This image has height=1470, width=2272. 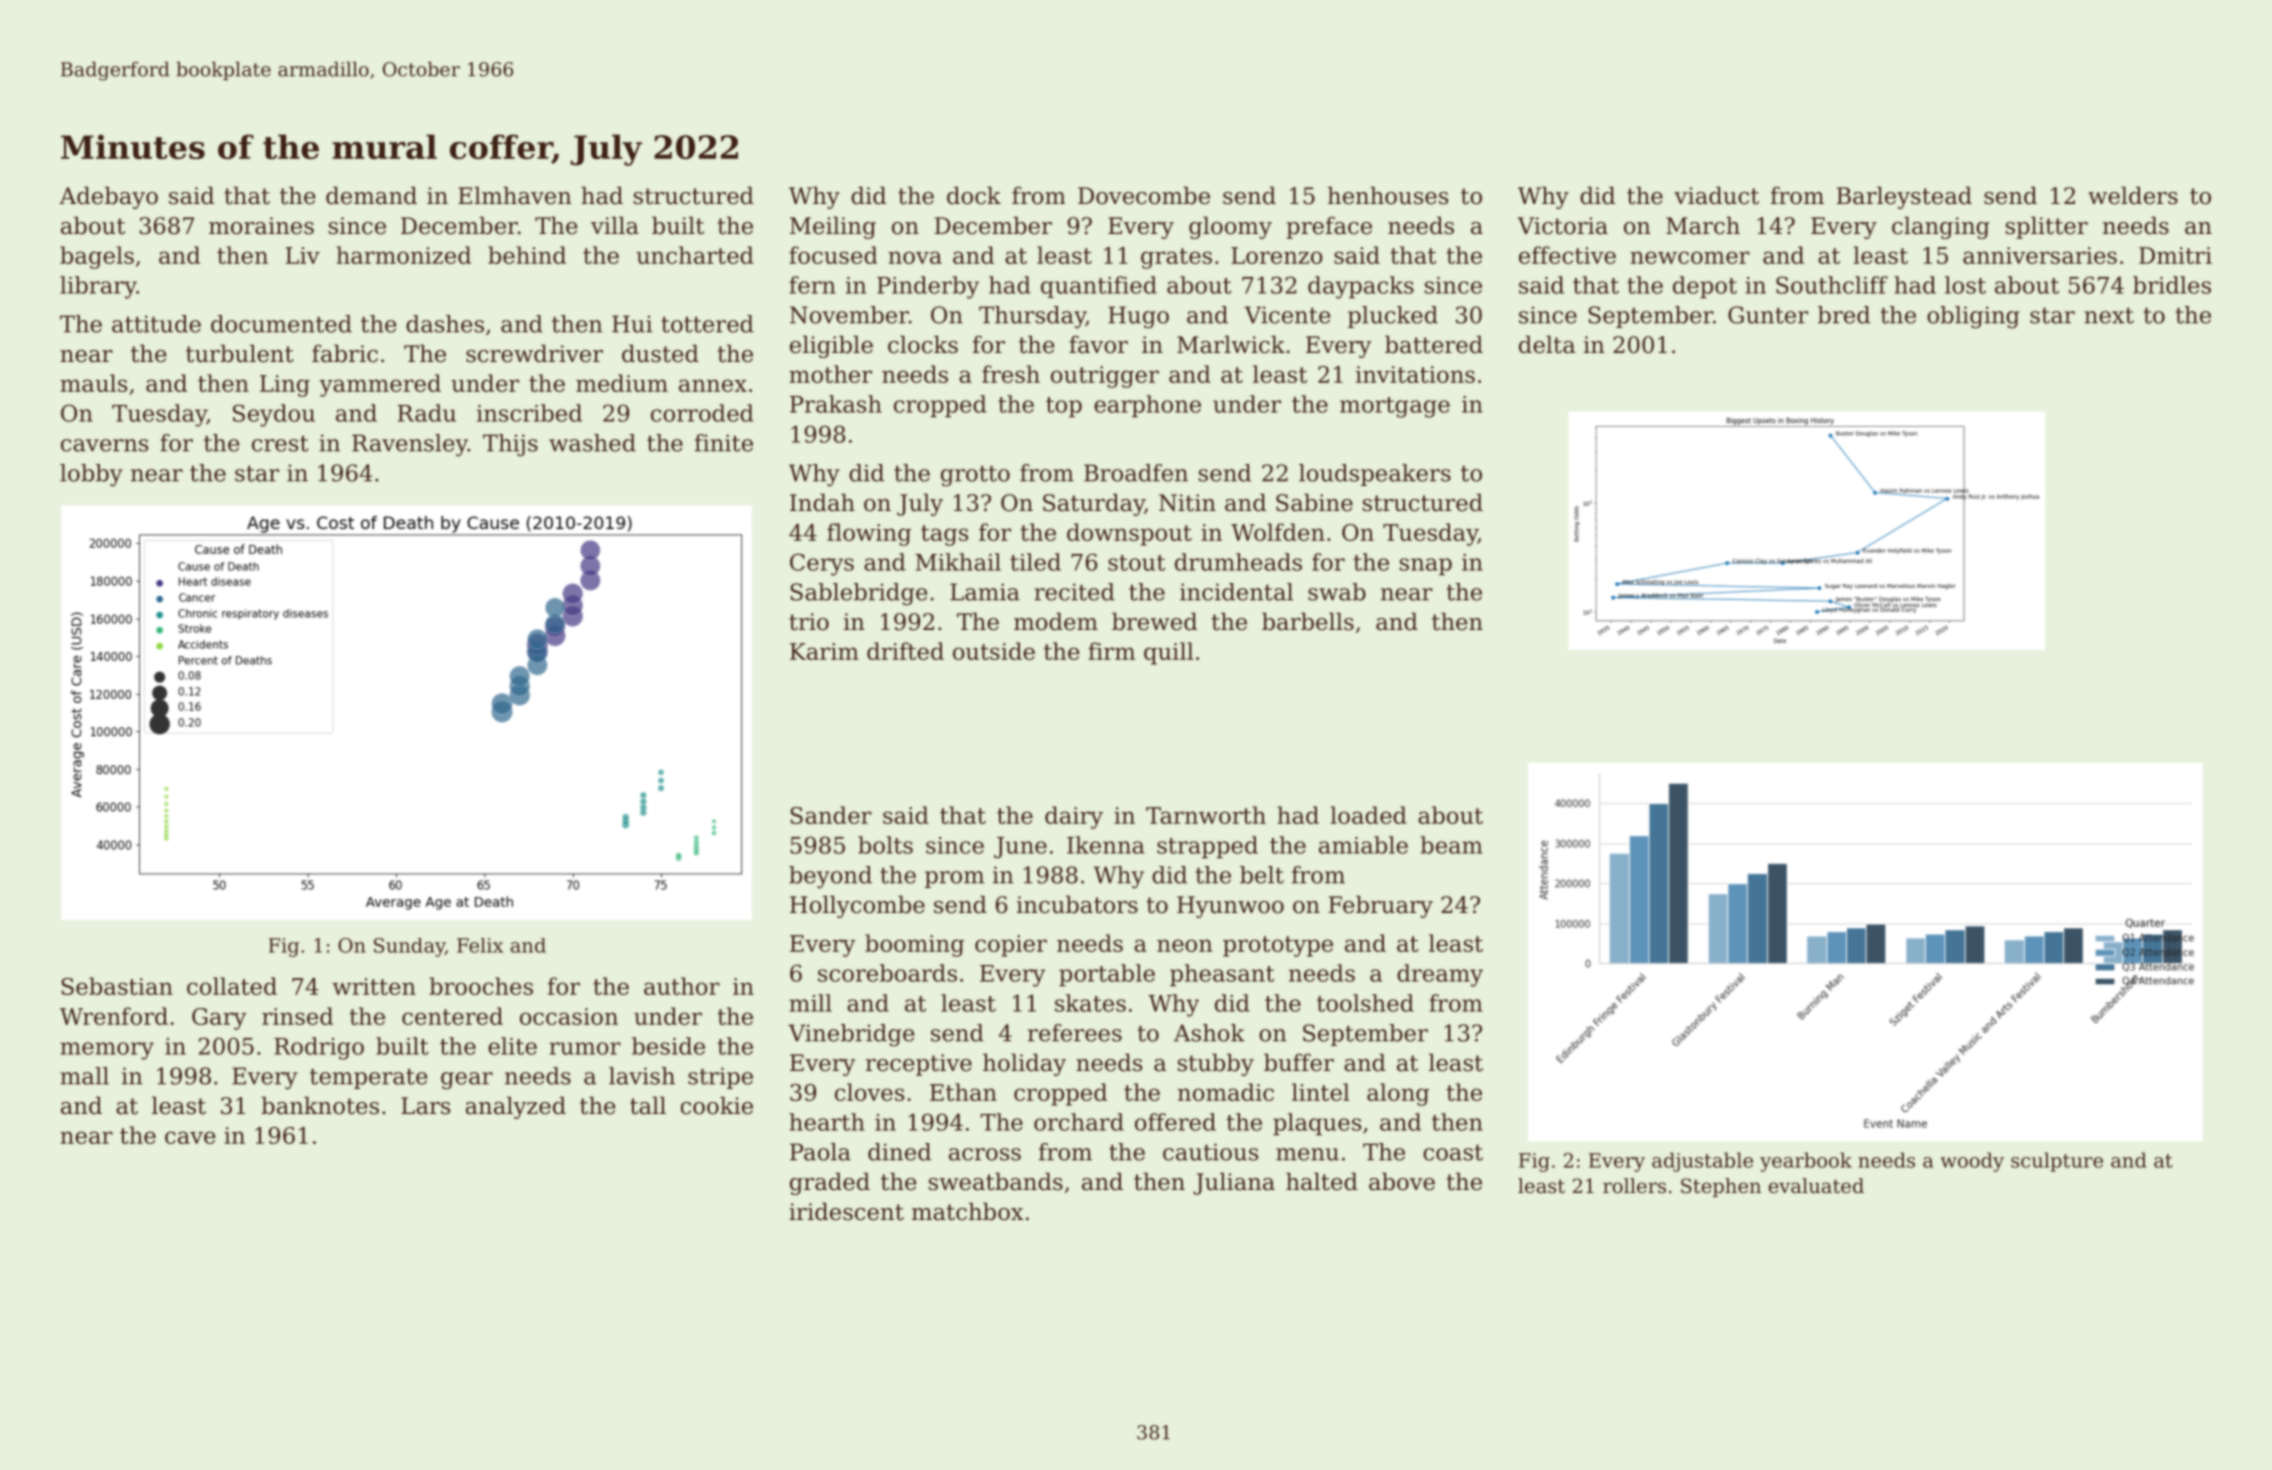 I want to click on evaluated, so click(x=1816, y=1186).
